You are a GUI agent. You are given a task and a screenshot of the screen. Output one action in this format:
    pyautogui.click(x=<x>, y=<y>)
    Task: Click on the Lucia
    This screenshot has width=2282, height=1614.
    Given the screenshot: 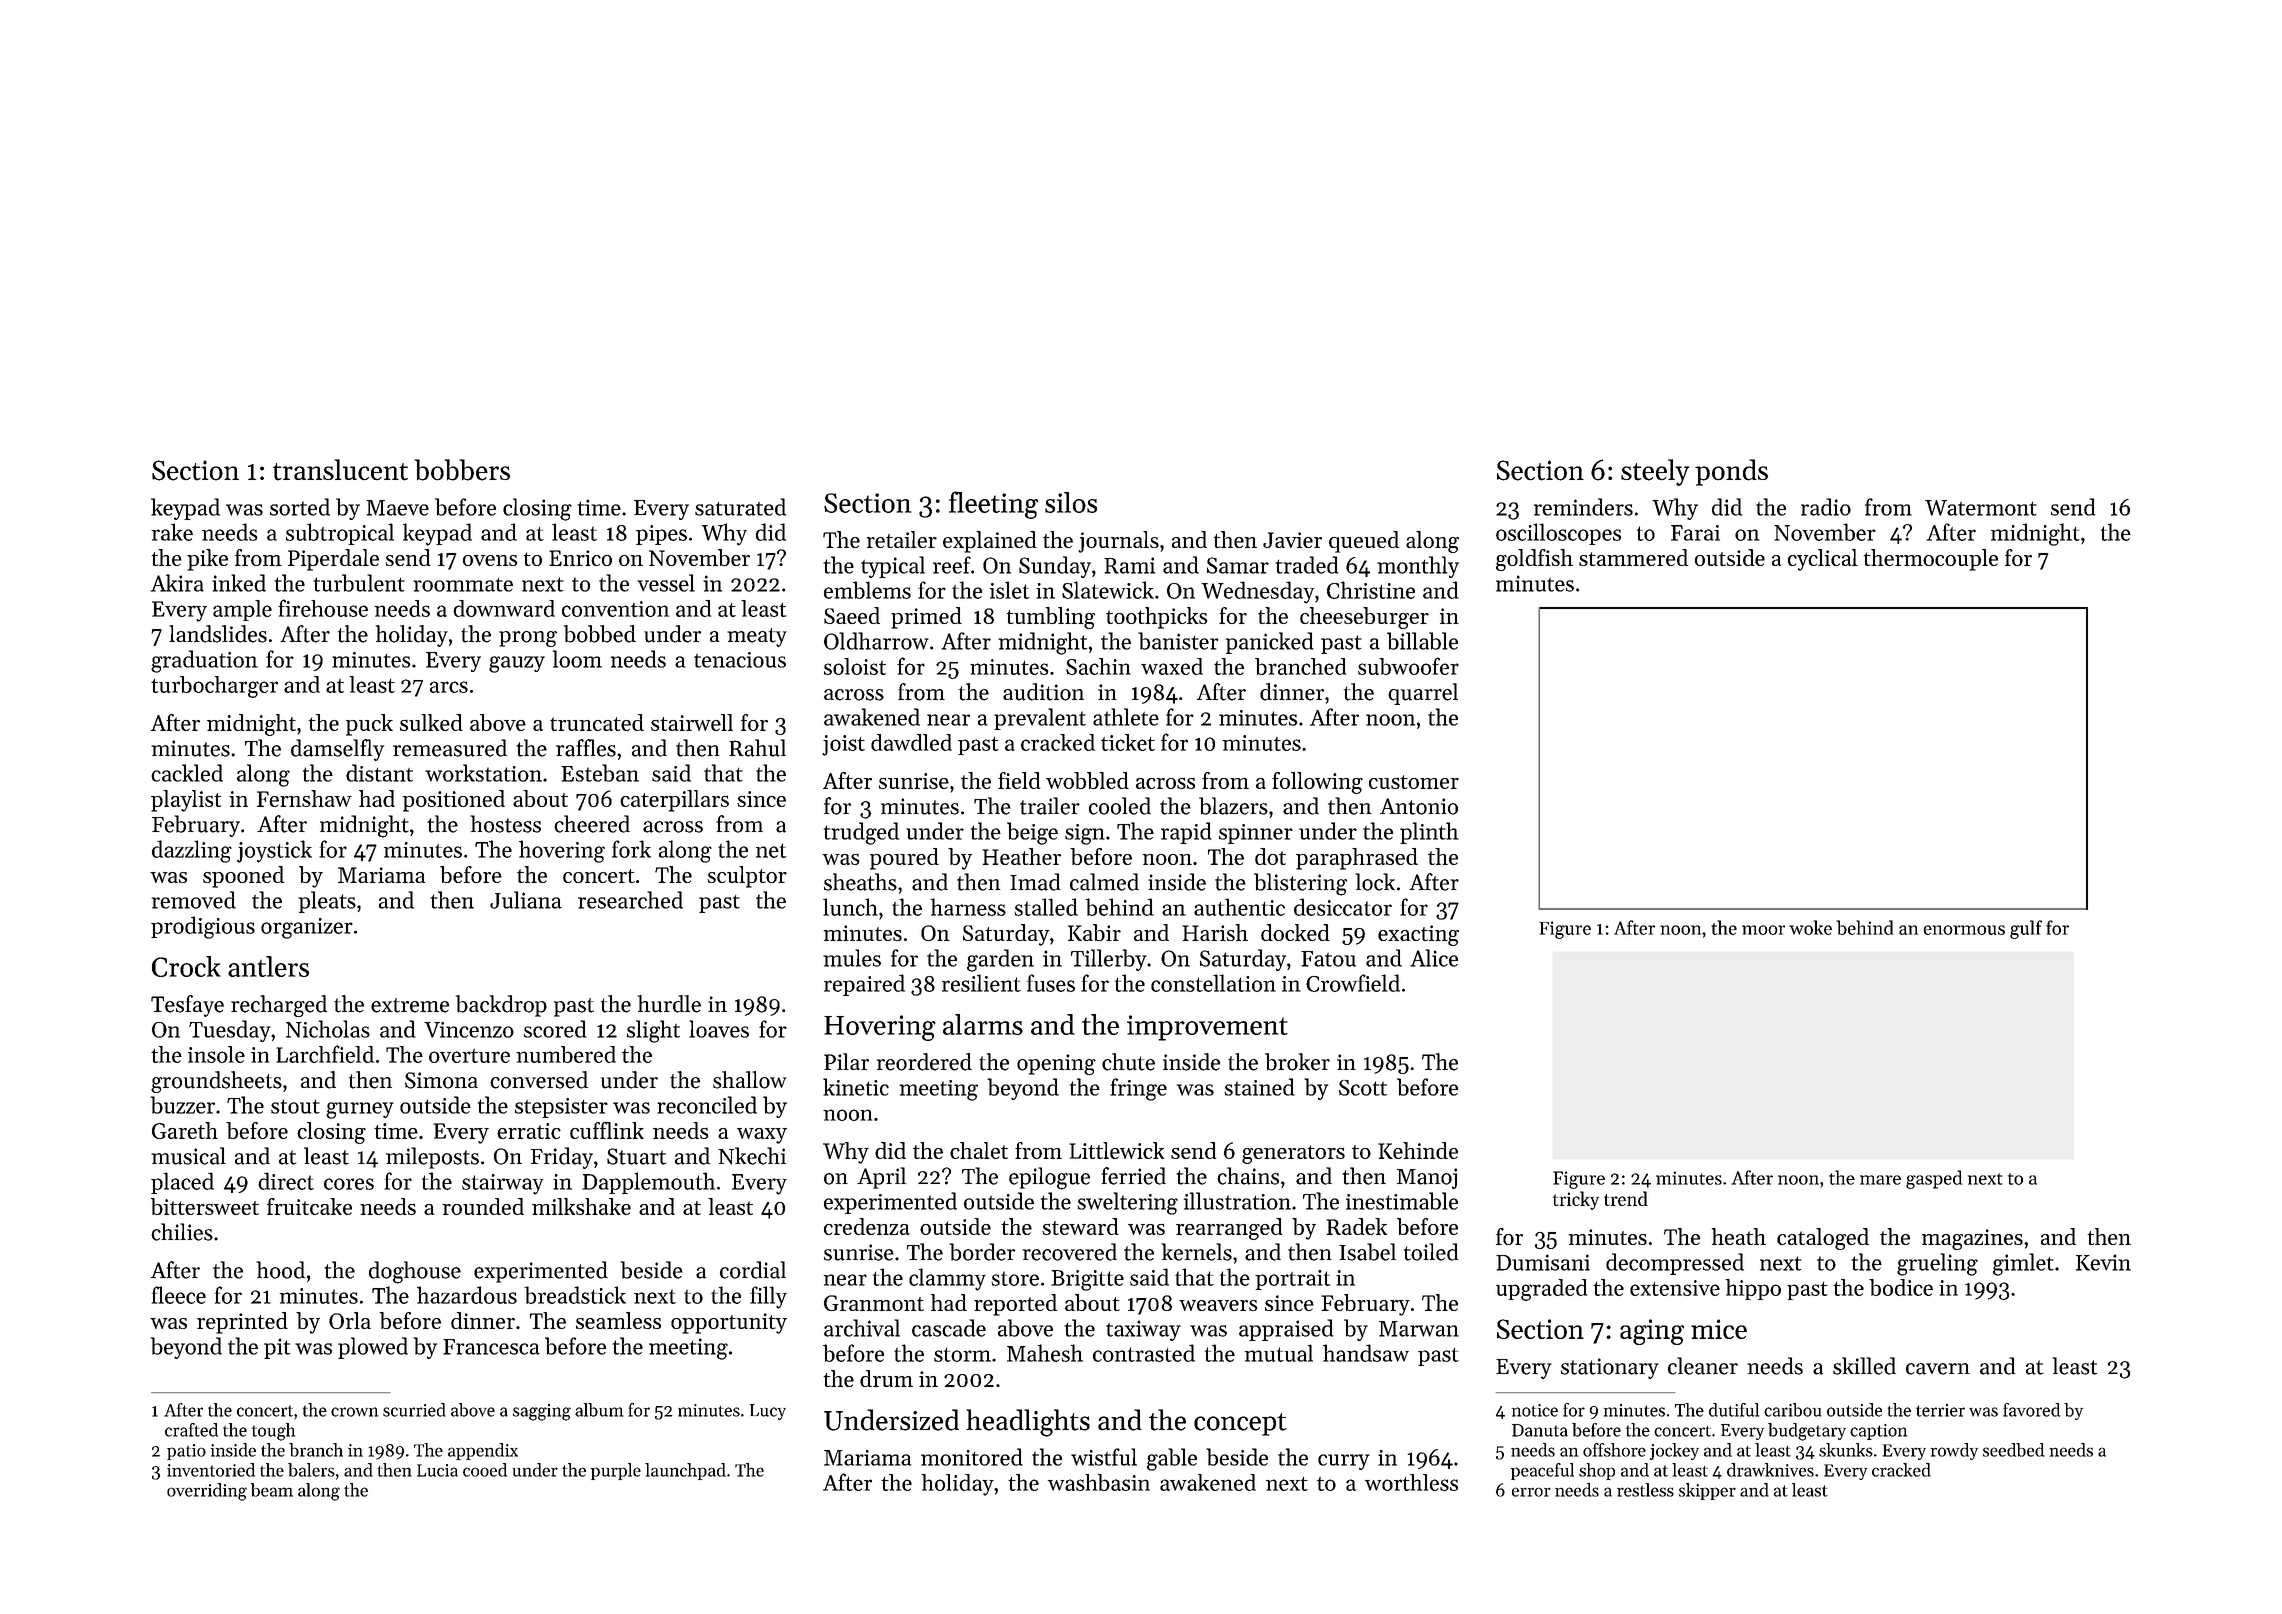 What is the action you would take?
    pyautogui.click(x=437, y=1470)
